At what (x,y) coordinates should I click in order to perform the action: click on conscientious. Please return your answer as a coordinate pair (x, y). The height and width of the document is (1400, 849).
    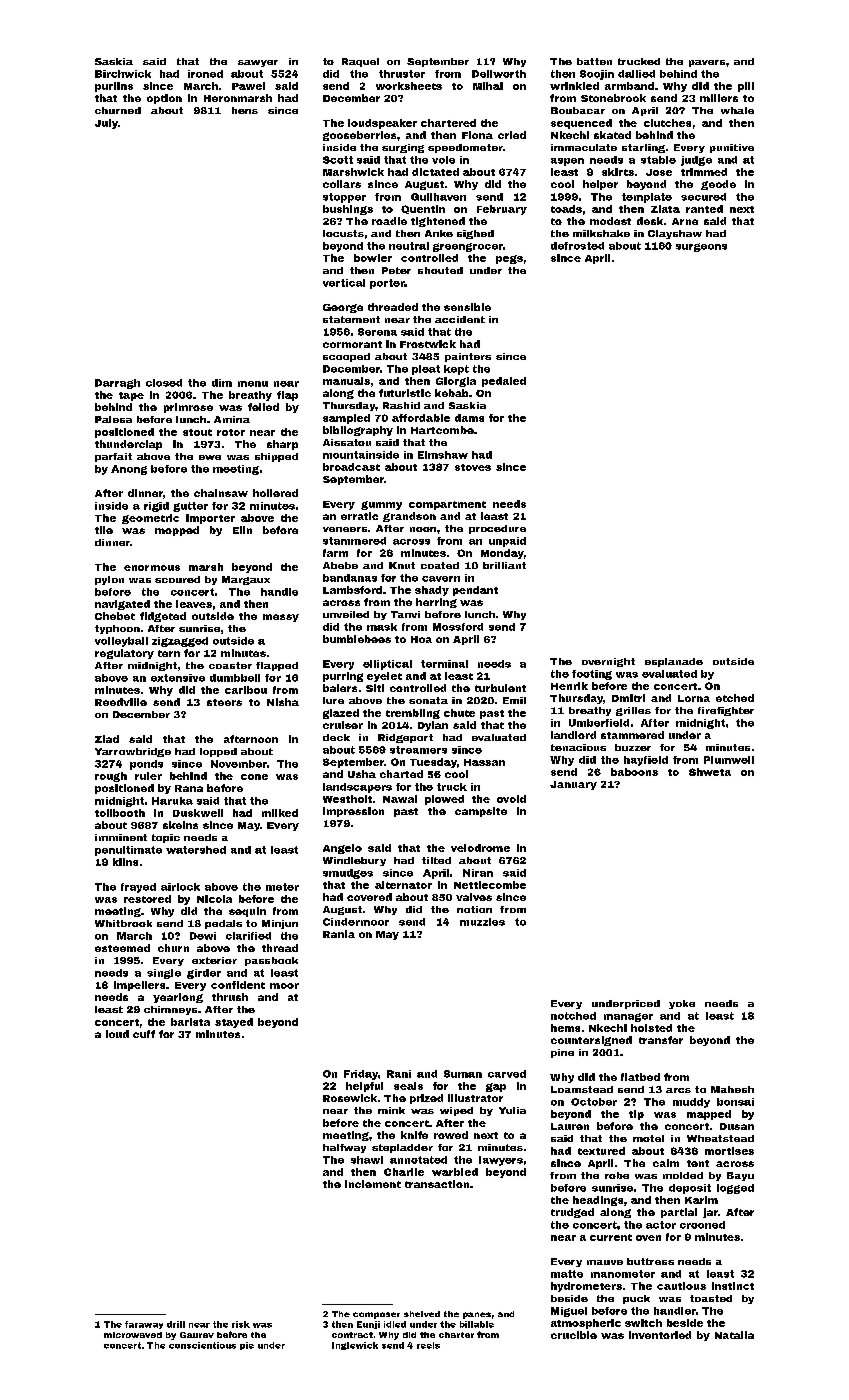
    Looking at the image, I should click on (202, 1345).
